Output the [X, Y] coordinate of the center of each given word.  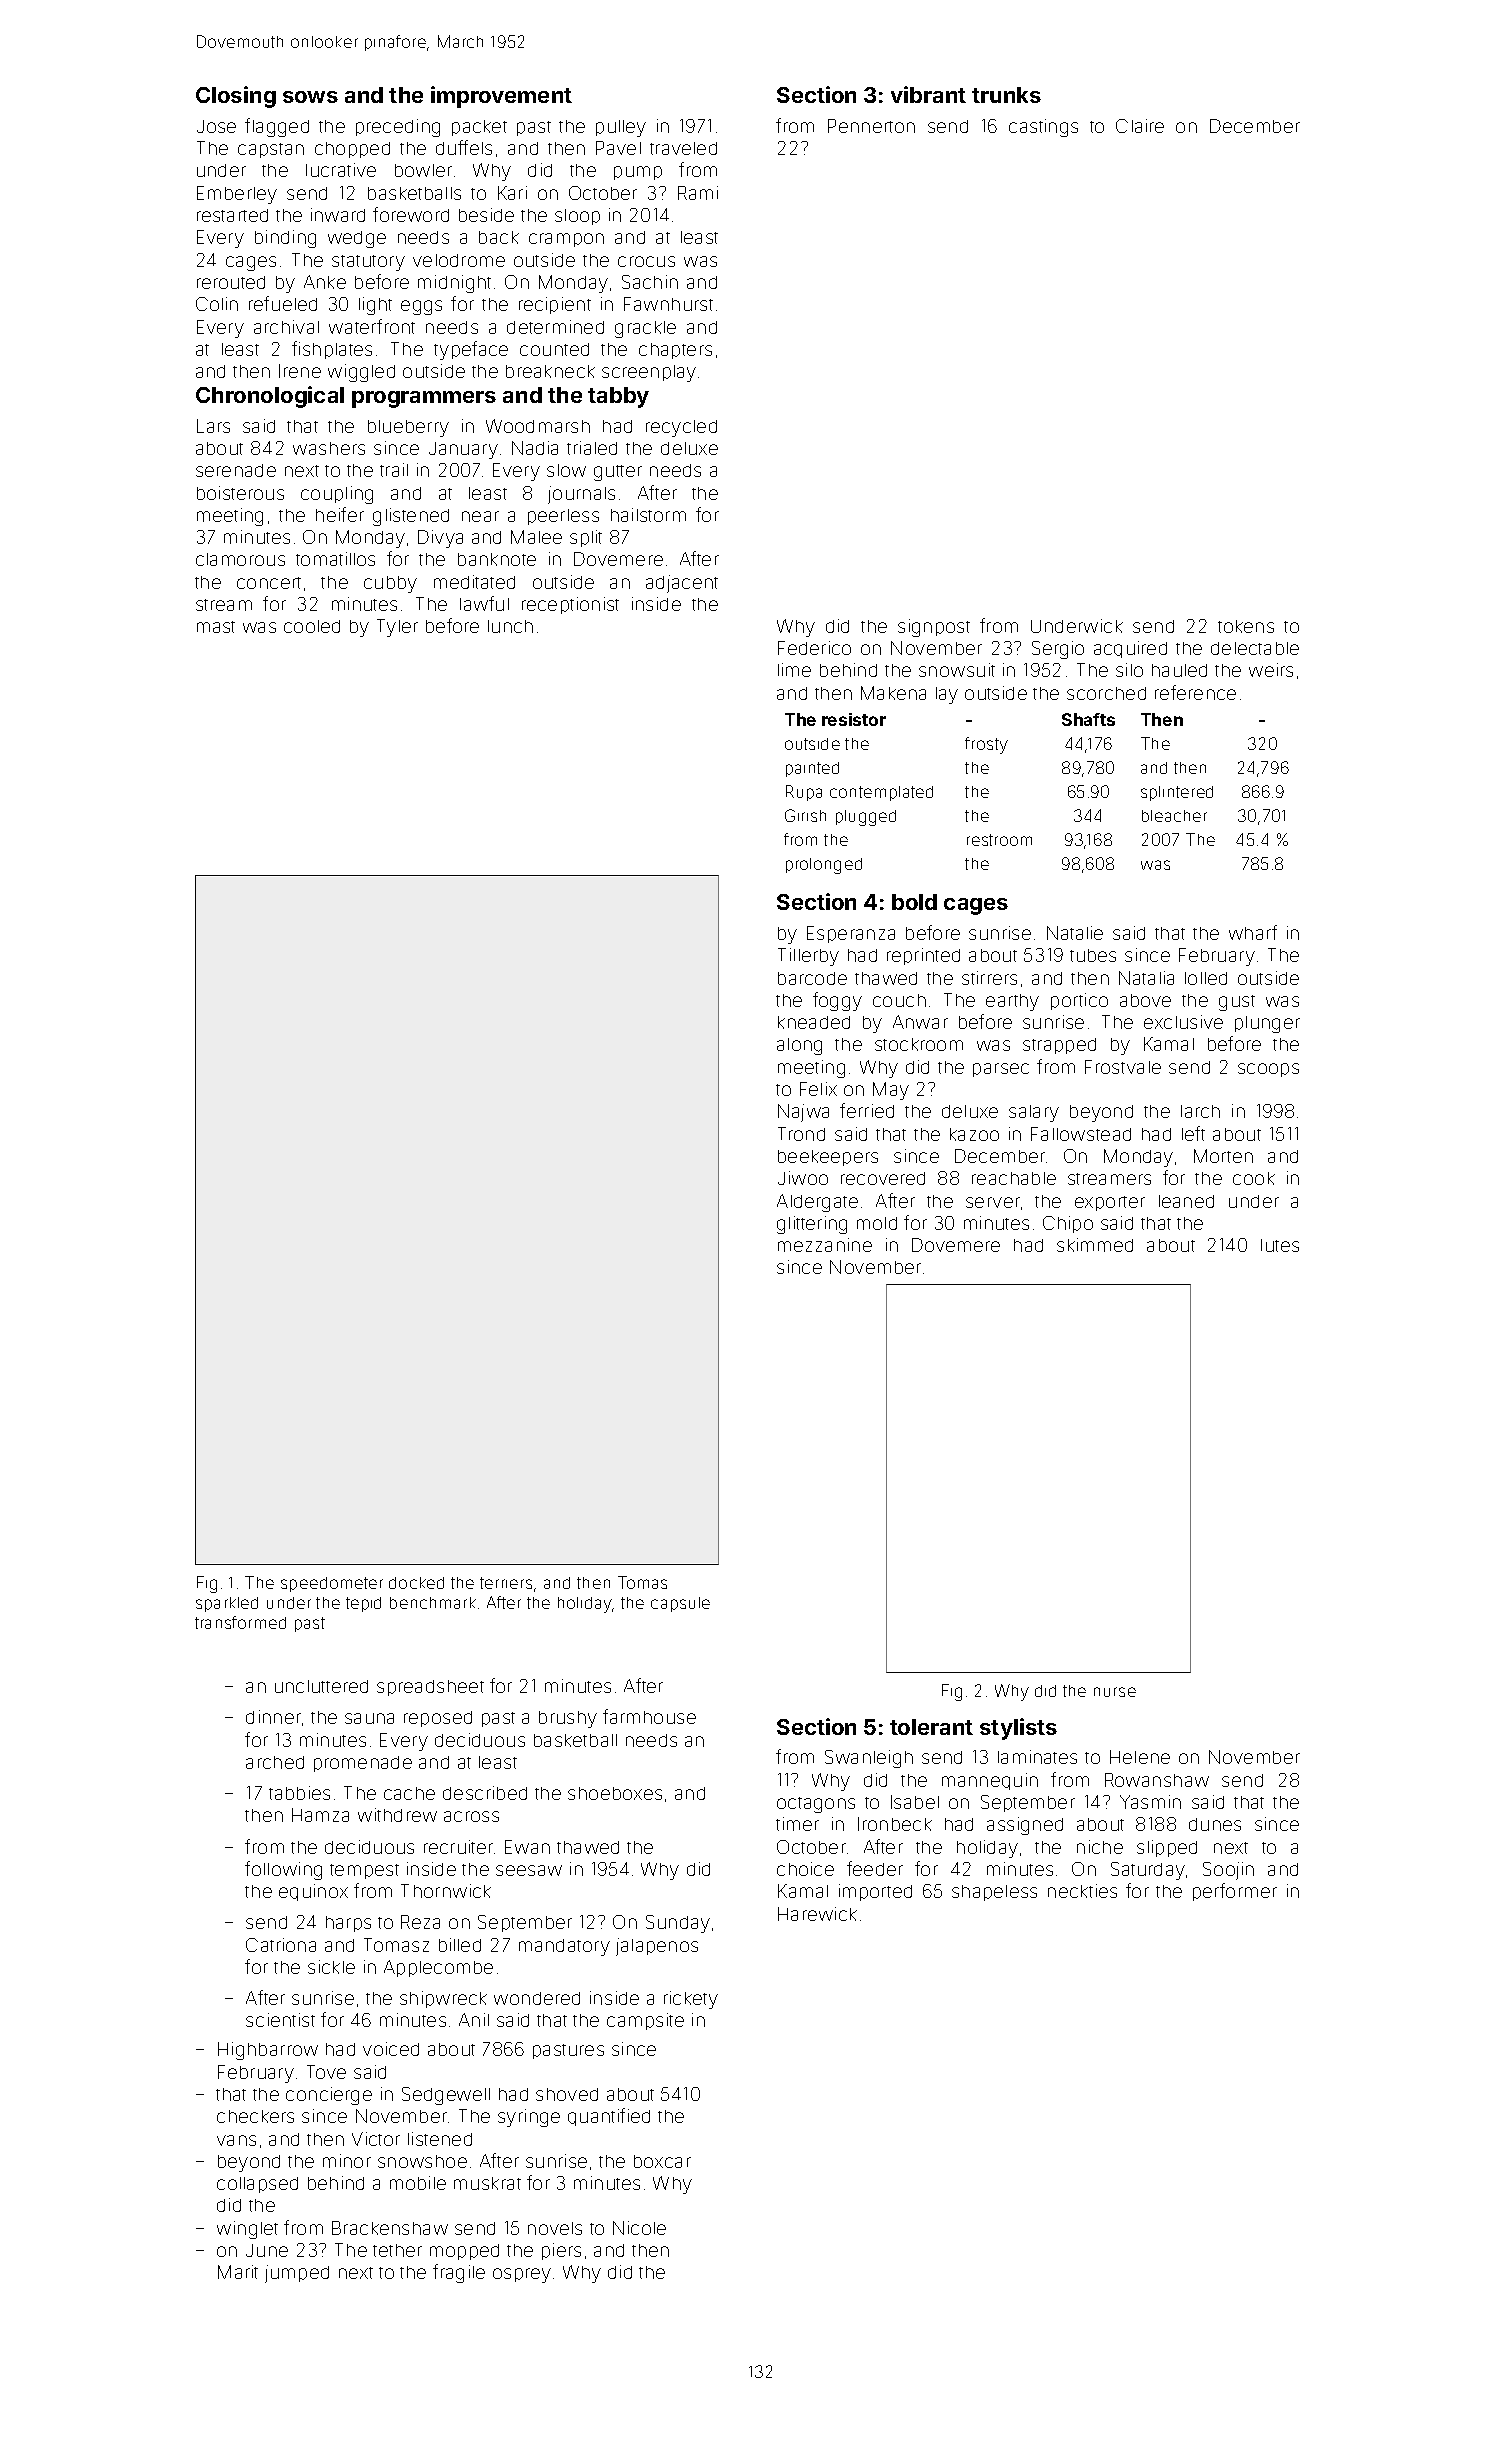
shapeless [994, 1893]
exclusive [1183, 1022]
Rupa [804, 793]
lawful [484, 603]
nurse [1115, 1692]
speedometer [332, 1584]
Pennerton [871, 126]
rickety [691, 2000]
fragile [459, 2273]
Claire [1140, 126]
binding [285, 239]
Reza [420, 1922]
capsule [680, 1604]
